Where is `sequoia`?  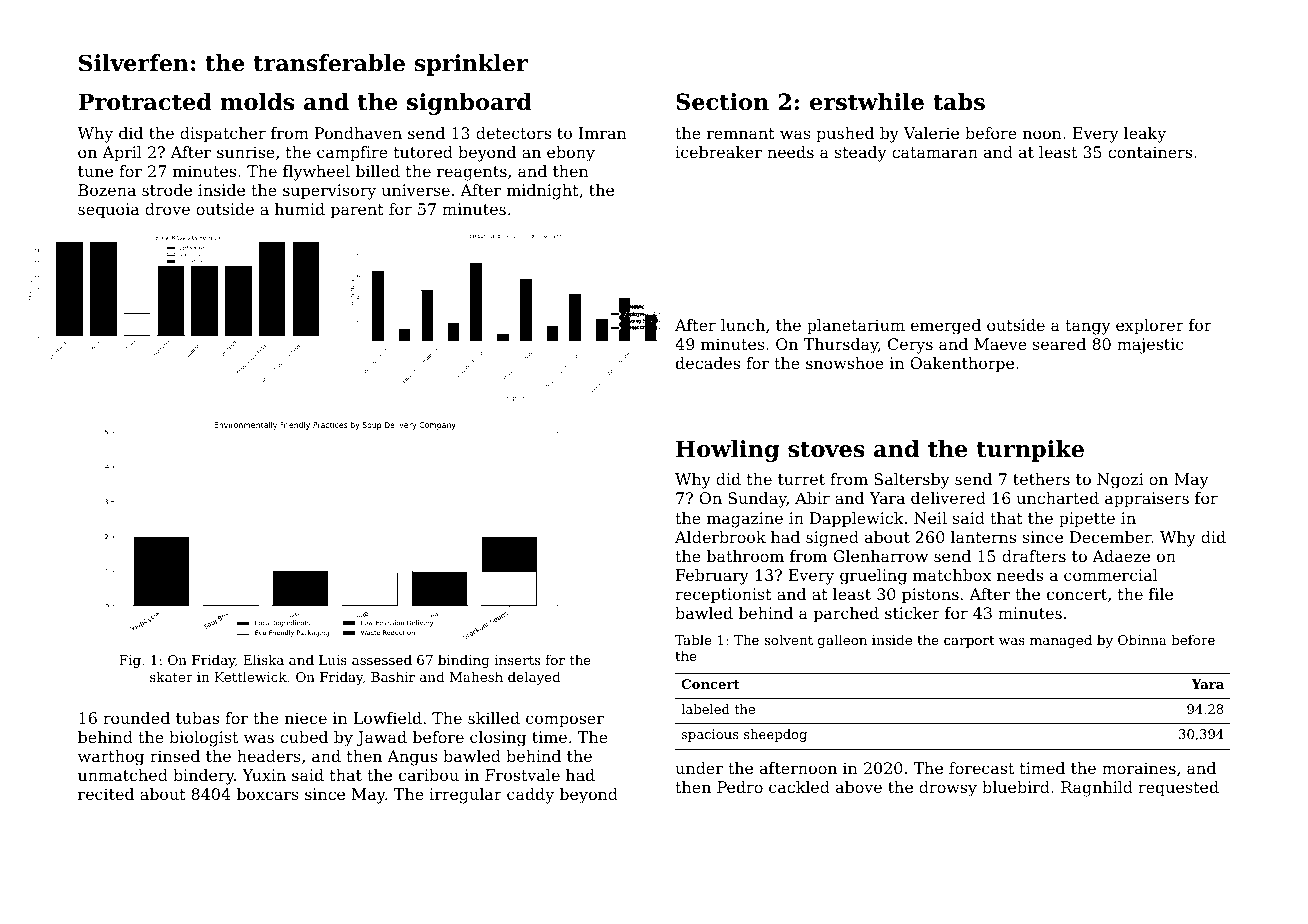 sequoia is located at coordinates (108, 211).
